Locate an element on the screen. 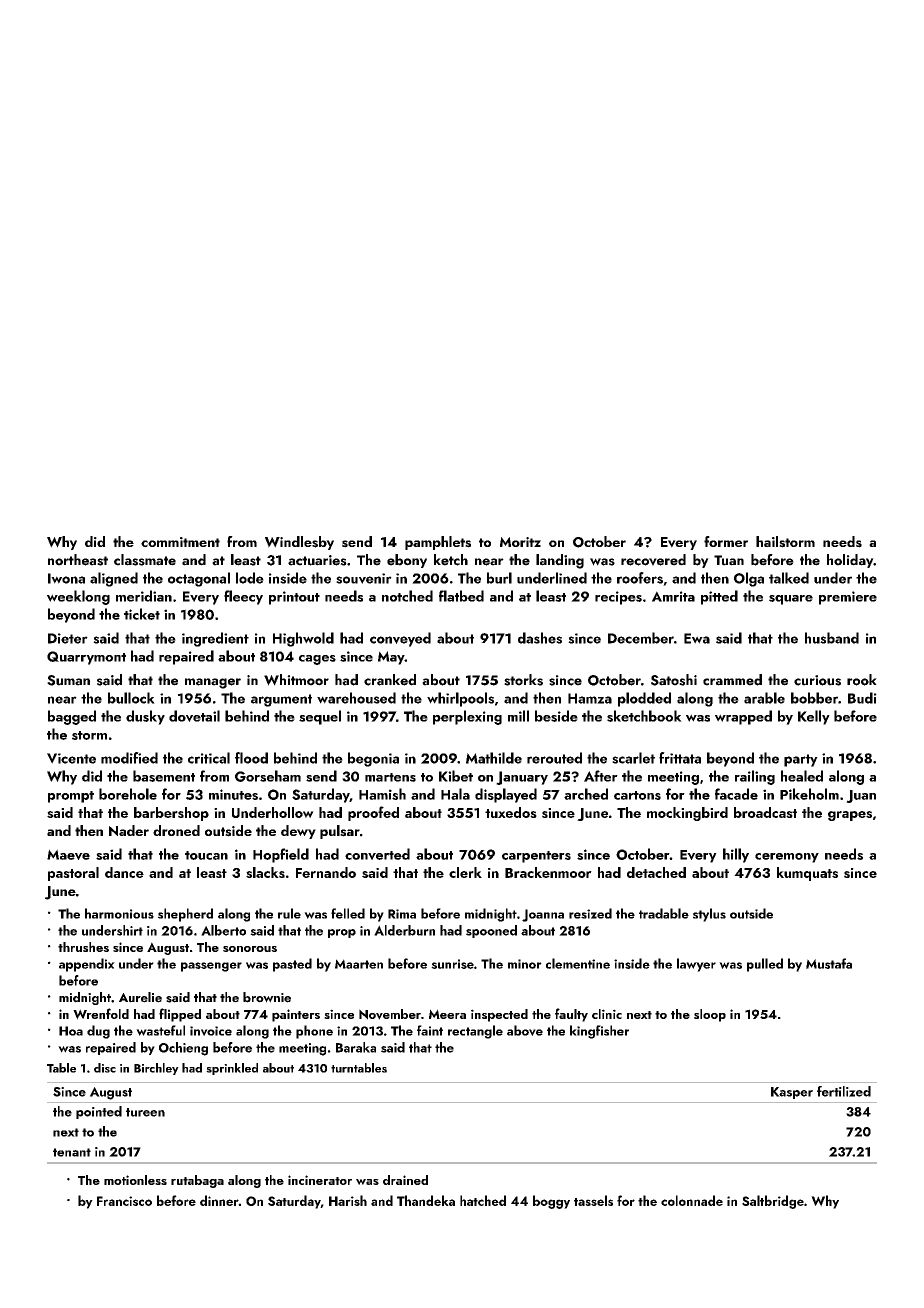  Rima is located at coordinates (402, 914).
